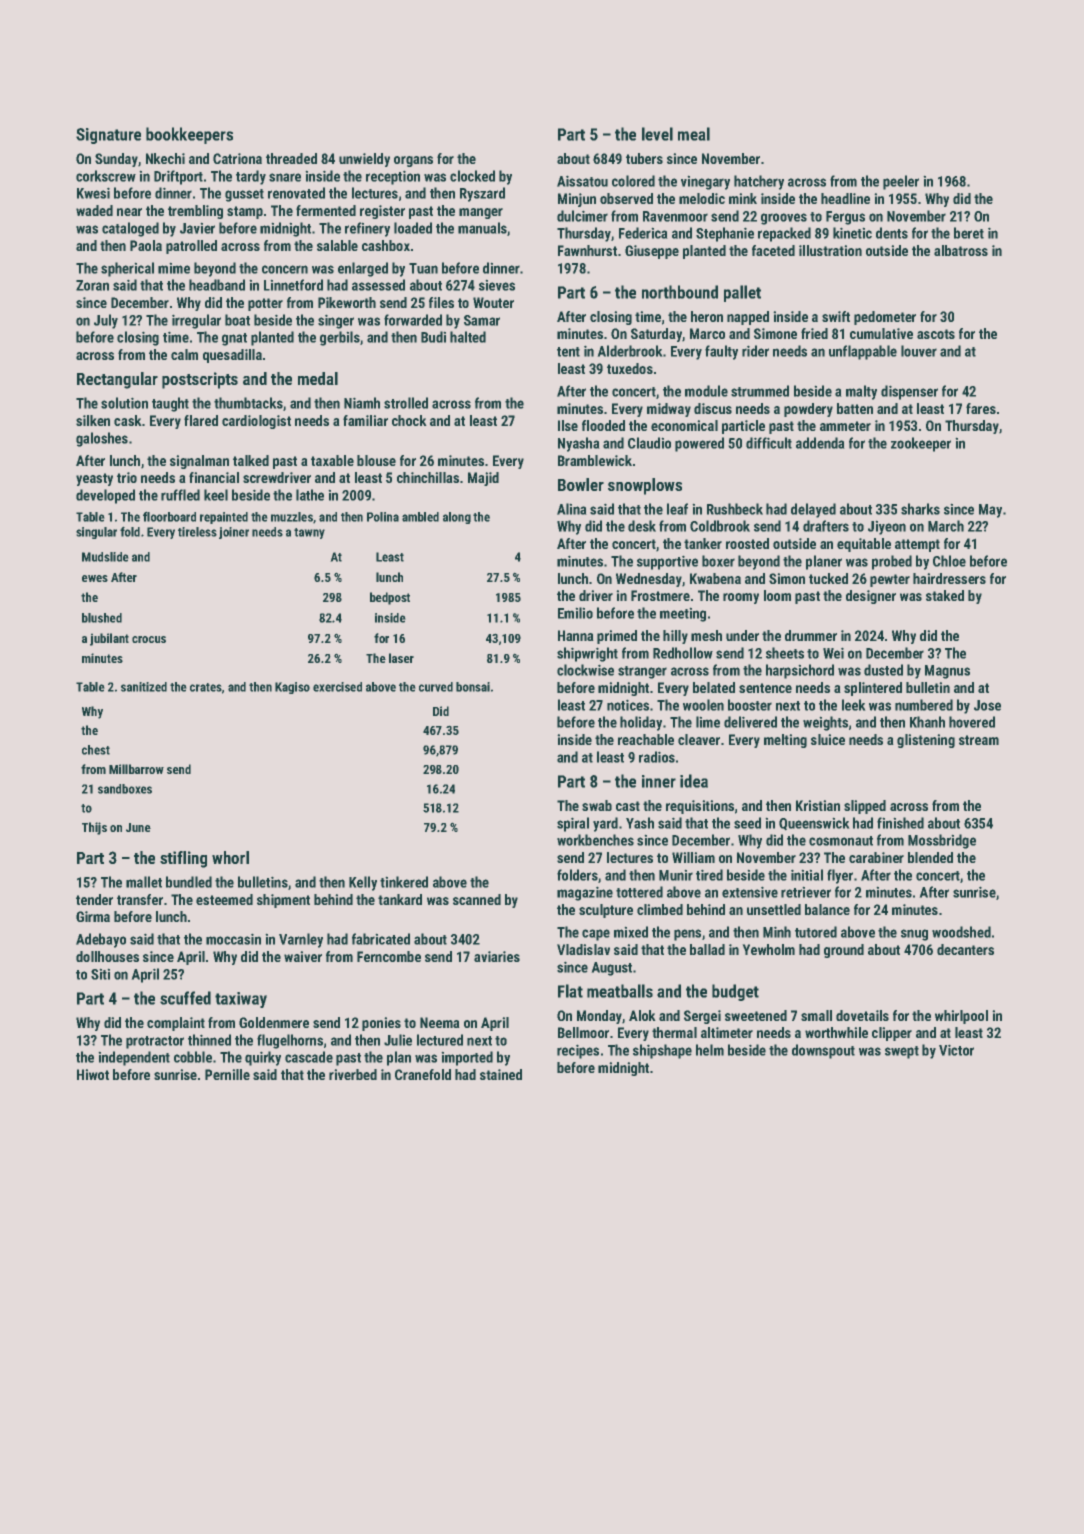 Image resolution: width=1084 pixels, height=1534 pixels. What do you see at coordinates (94, 210) in the screenshot?
I see `waded` at bounding box center [94, 210].
